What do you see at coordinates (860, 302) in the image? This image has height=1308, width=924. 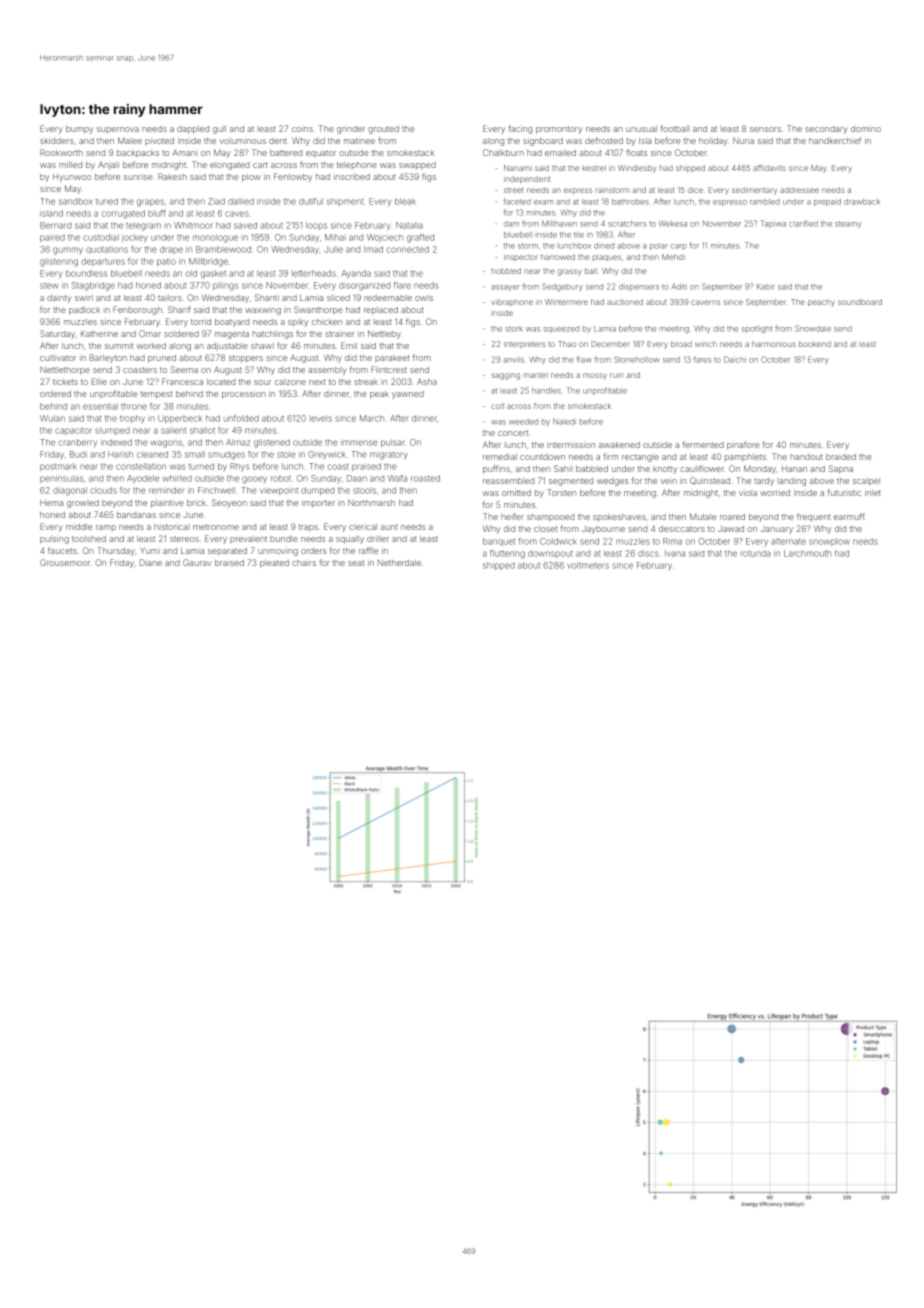 I see `soundboard` at bounding box center [860, 302].
